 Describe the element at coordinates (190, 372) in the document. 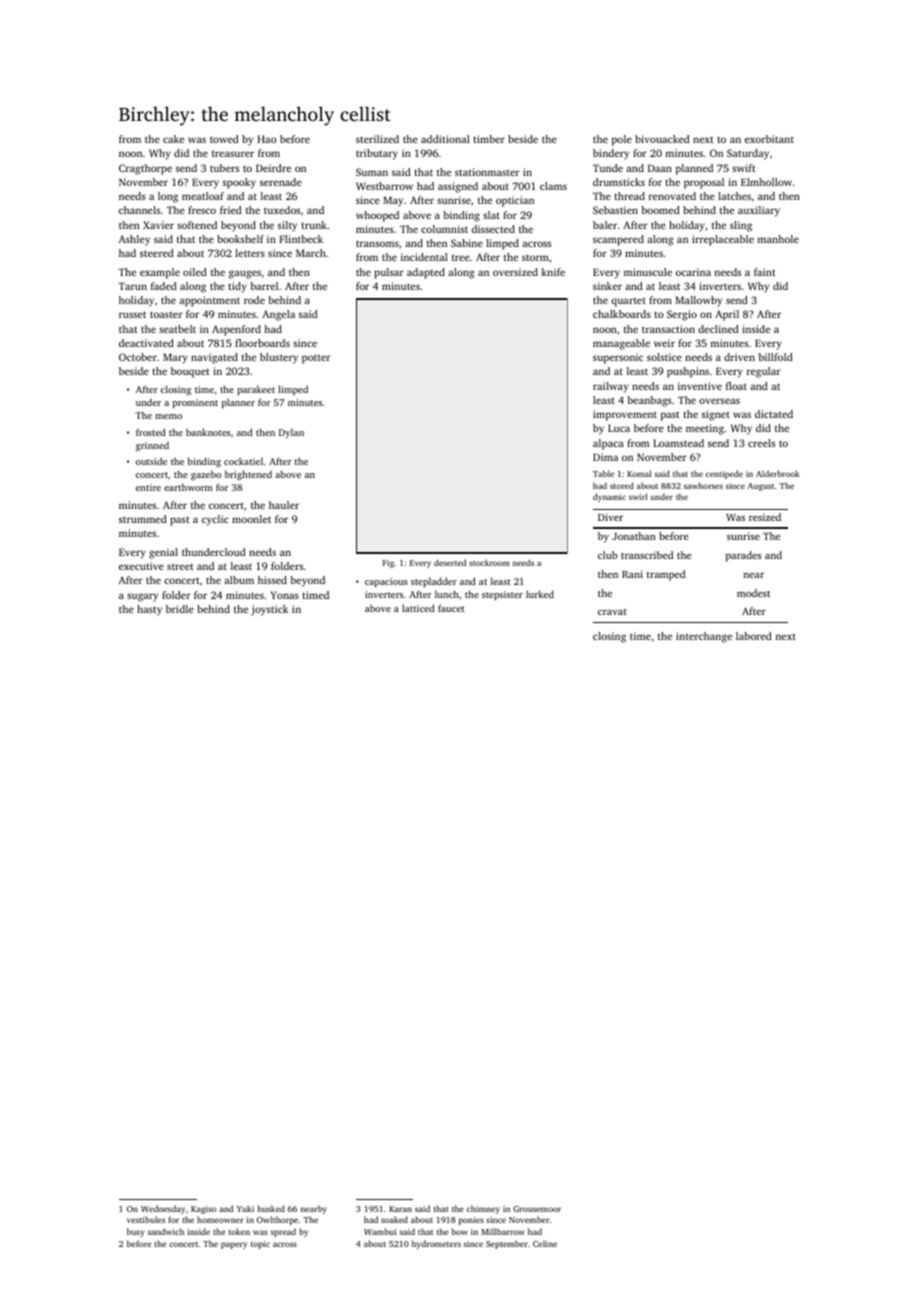

I see `bouquet` at that location.
